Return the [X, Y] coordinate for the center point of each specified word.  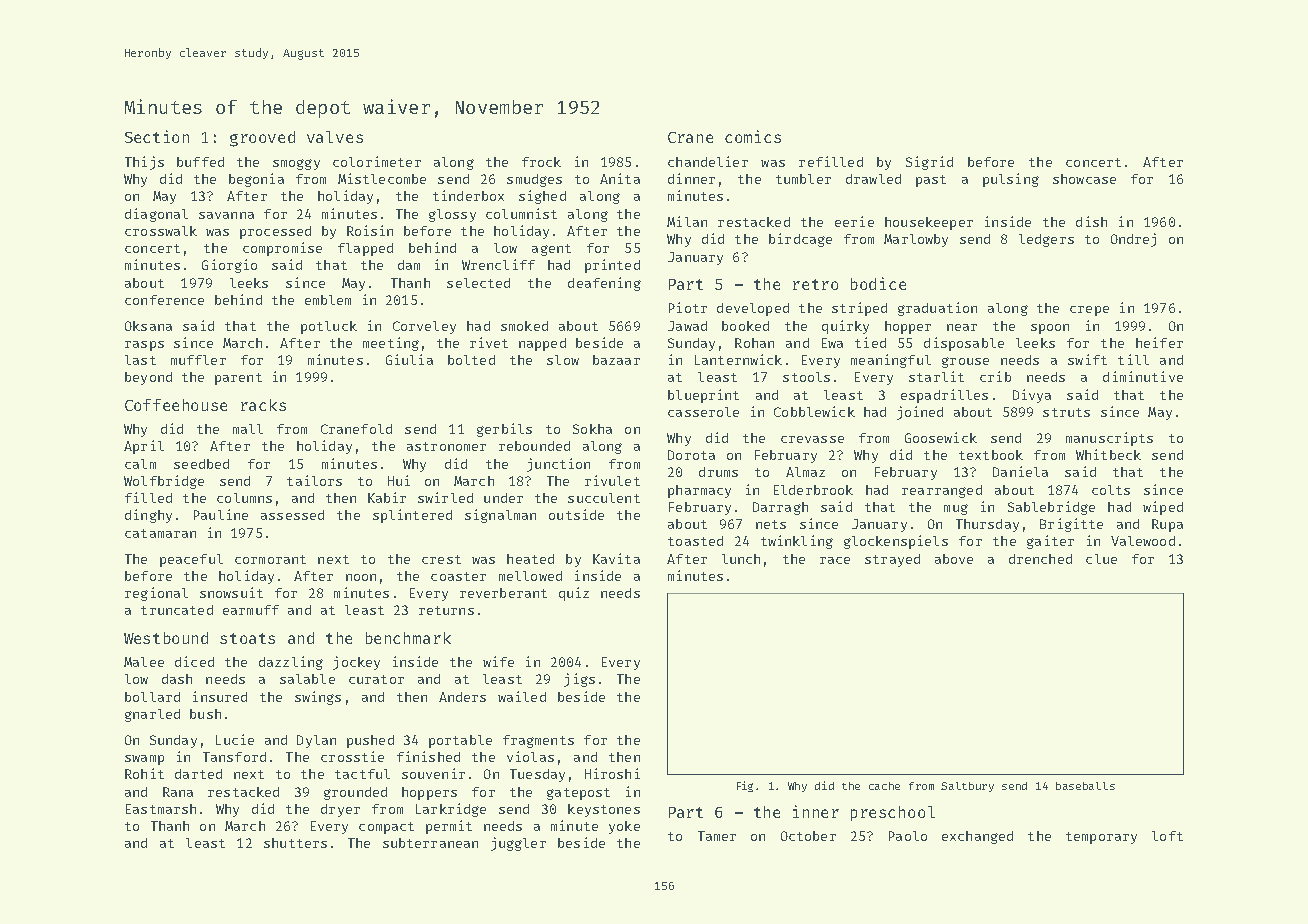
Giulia [409, 359]
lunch [741, 559]
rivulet [612, 480]
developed [753, 309]
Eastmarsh [161, 809]
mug [956, 509]
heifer [1159, 342]
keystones [604, 810]
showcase [1084, 179]
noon [361, 577]
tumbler [803, 179]
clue [1101, 559]
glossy [452, 215]
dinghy [148, 516]
